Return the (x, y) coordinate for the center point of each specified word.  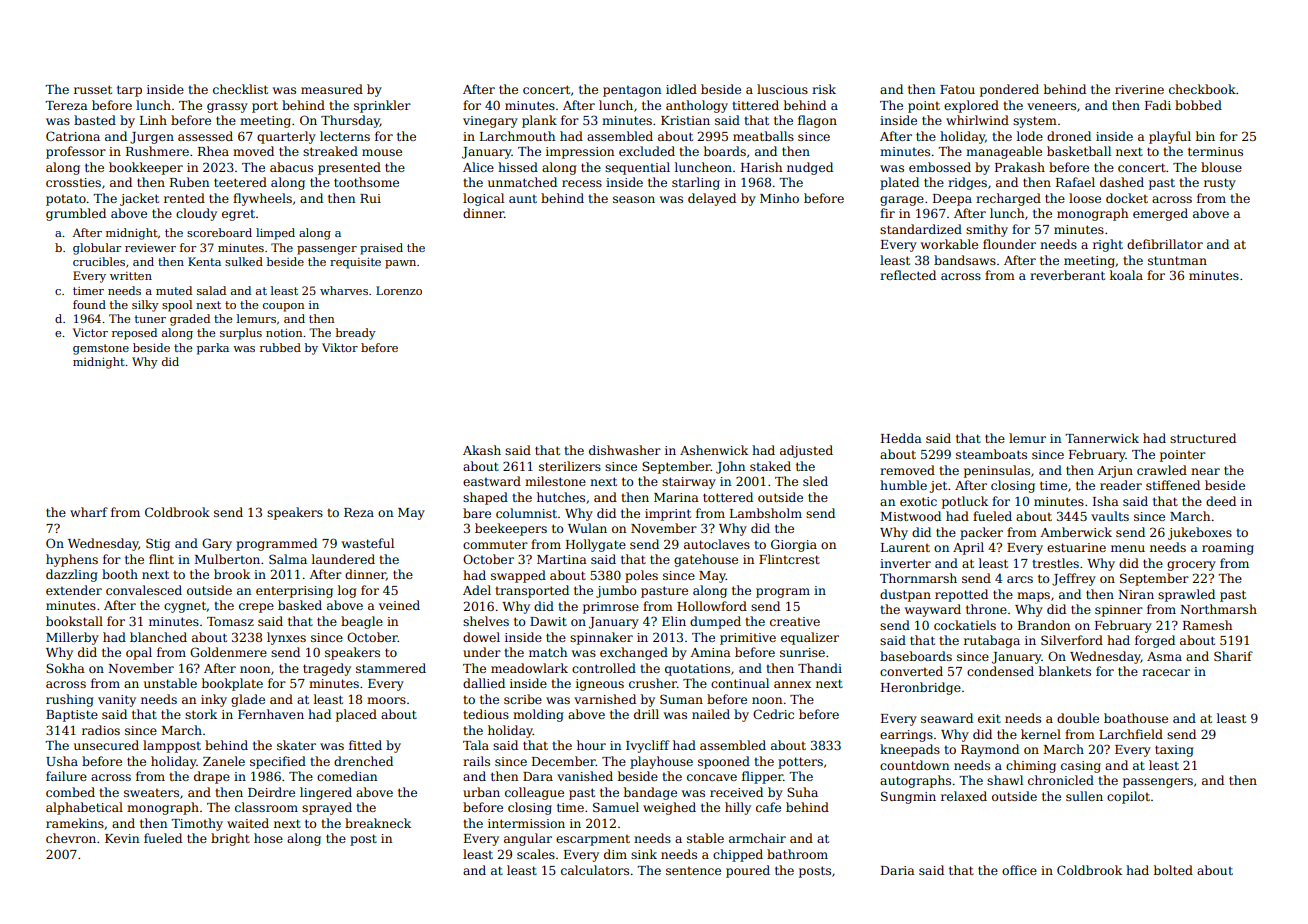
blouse (1221, 167)
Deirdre (271, 792)
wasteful (368, 543)
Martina (562, 559)
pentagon (632, 91)
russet (93, 89)
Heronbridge (921, 688)
